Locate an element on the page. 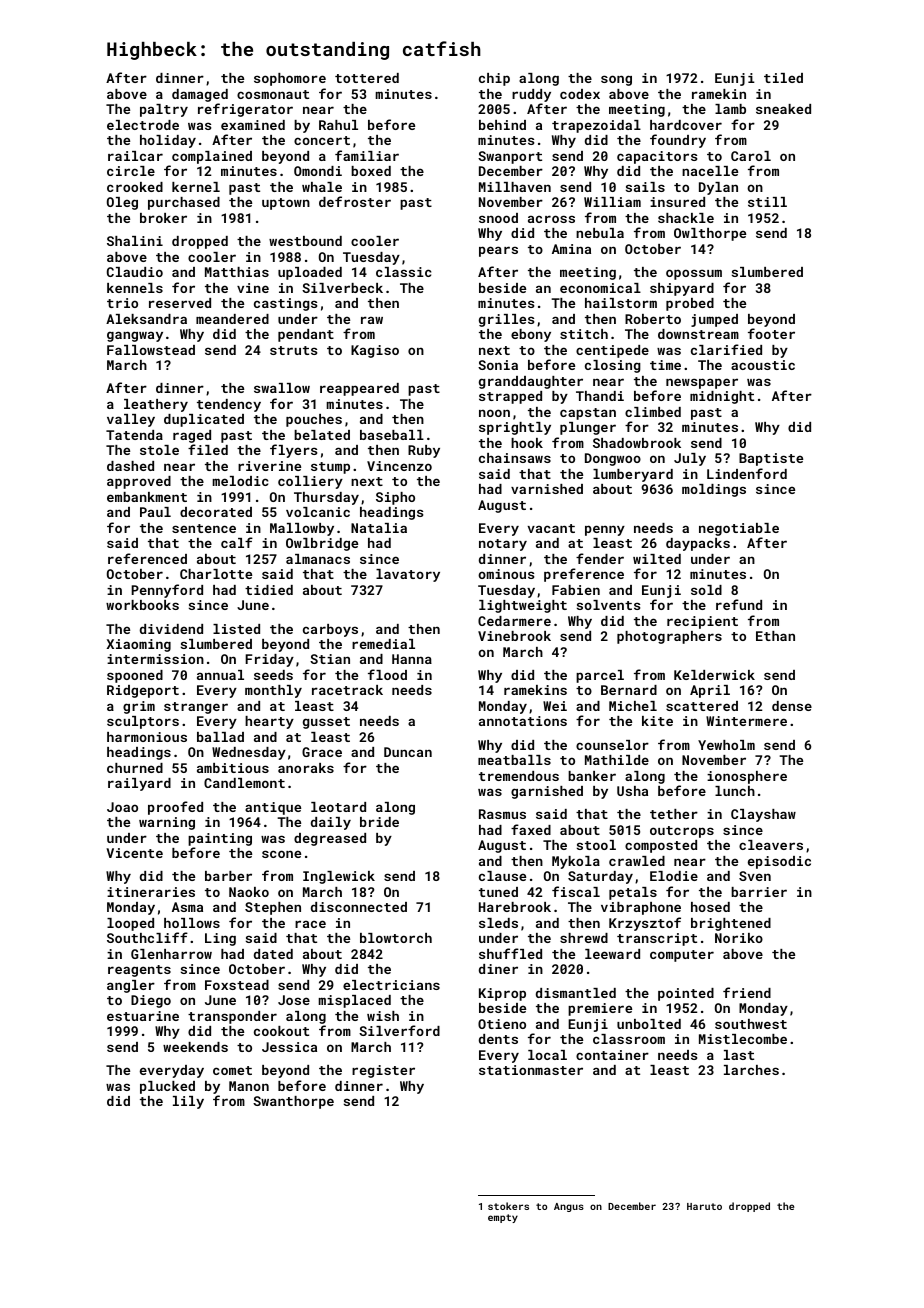 Image resolution: width=924 pixels, height=1308 pixels. sculptors is located at coordinates (143, 722).
